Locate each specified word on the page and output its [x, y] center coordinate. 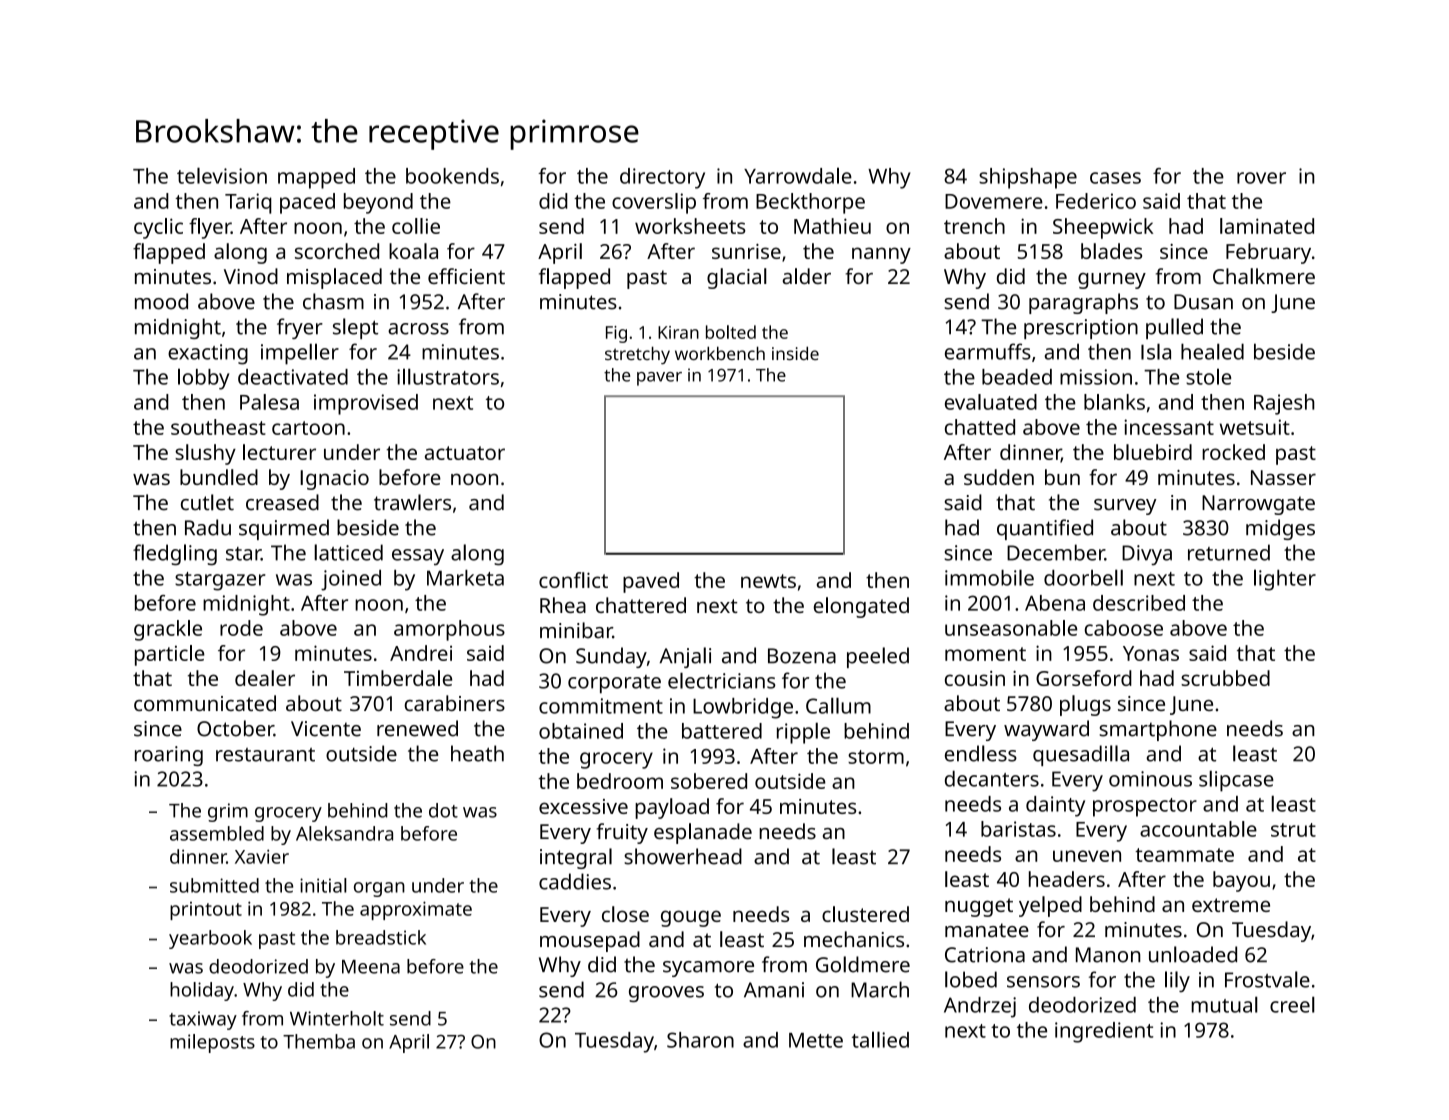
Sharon [700, 1040]
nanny [881, 255]
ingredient [1104, 1032]
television [222, 175]
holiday [202, 991]
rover [1261, 178]
